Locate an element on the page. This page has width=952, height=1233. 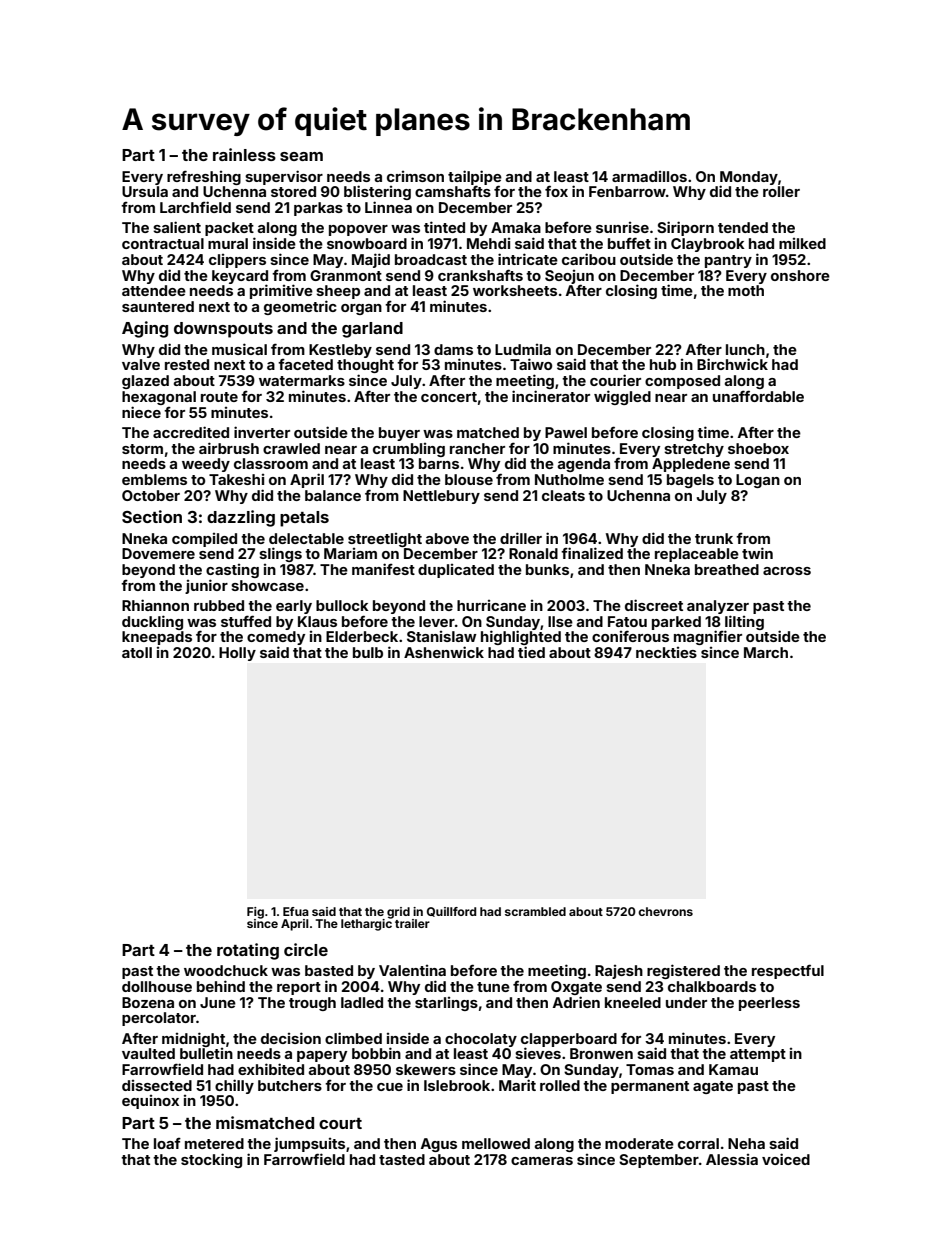
rainless is located at coordinates (244, 154).
